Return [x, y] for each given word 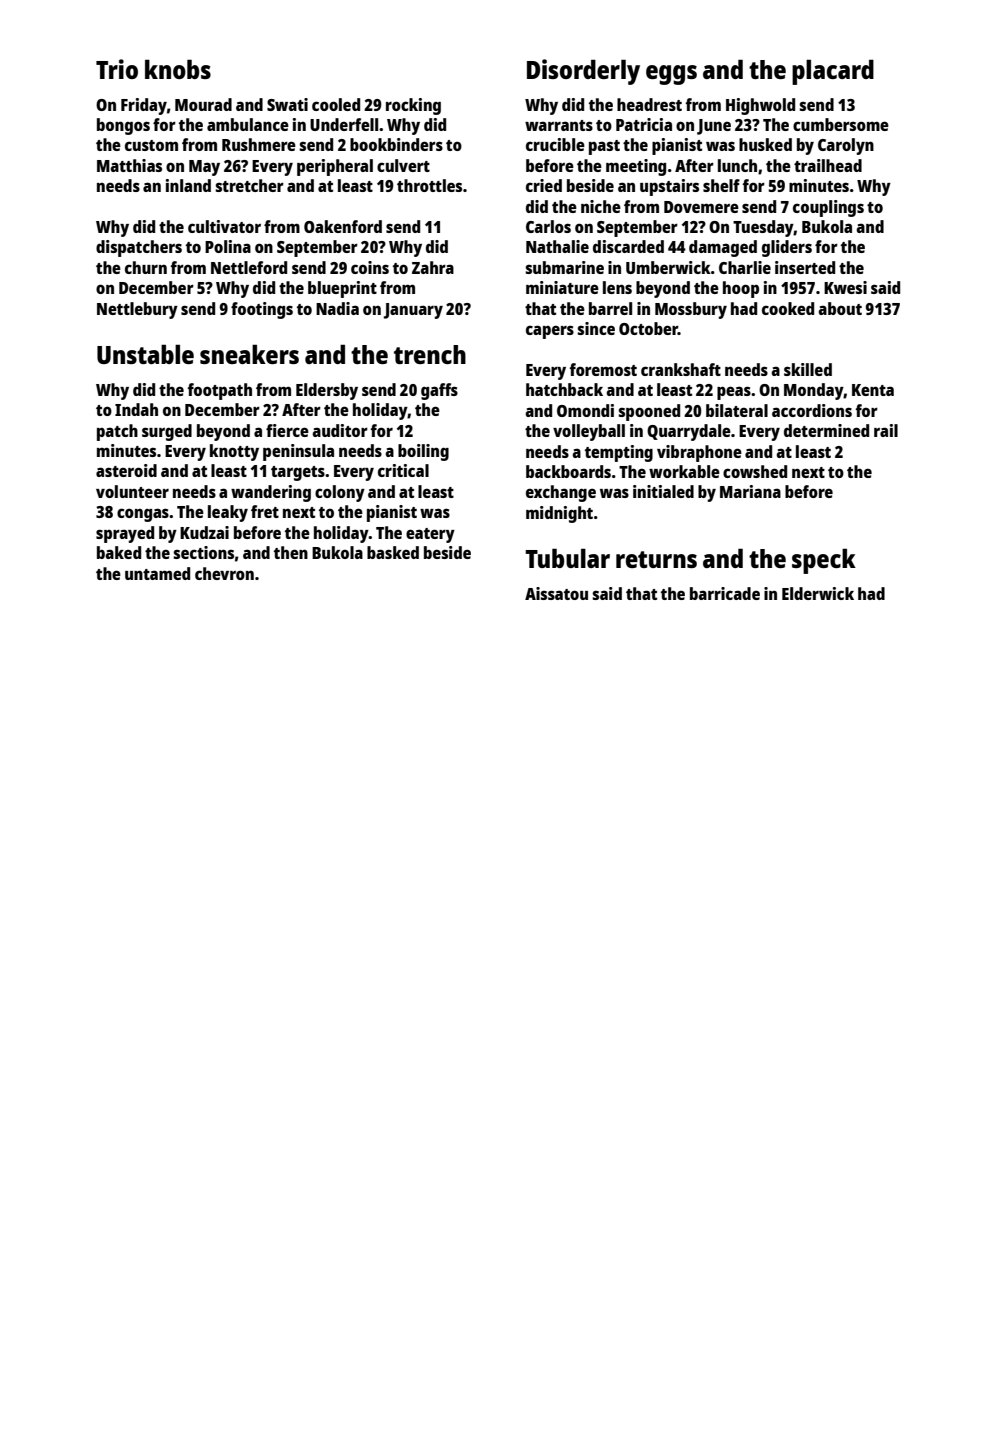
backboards [568, 471]
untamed [157, 573]
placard [833, 72]
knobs [178, 69]
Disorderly [583, 72]
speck [824, 561]
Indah [136, 409]
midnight [559, 514]
